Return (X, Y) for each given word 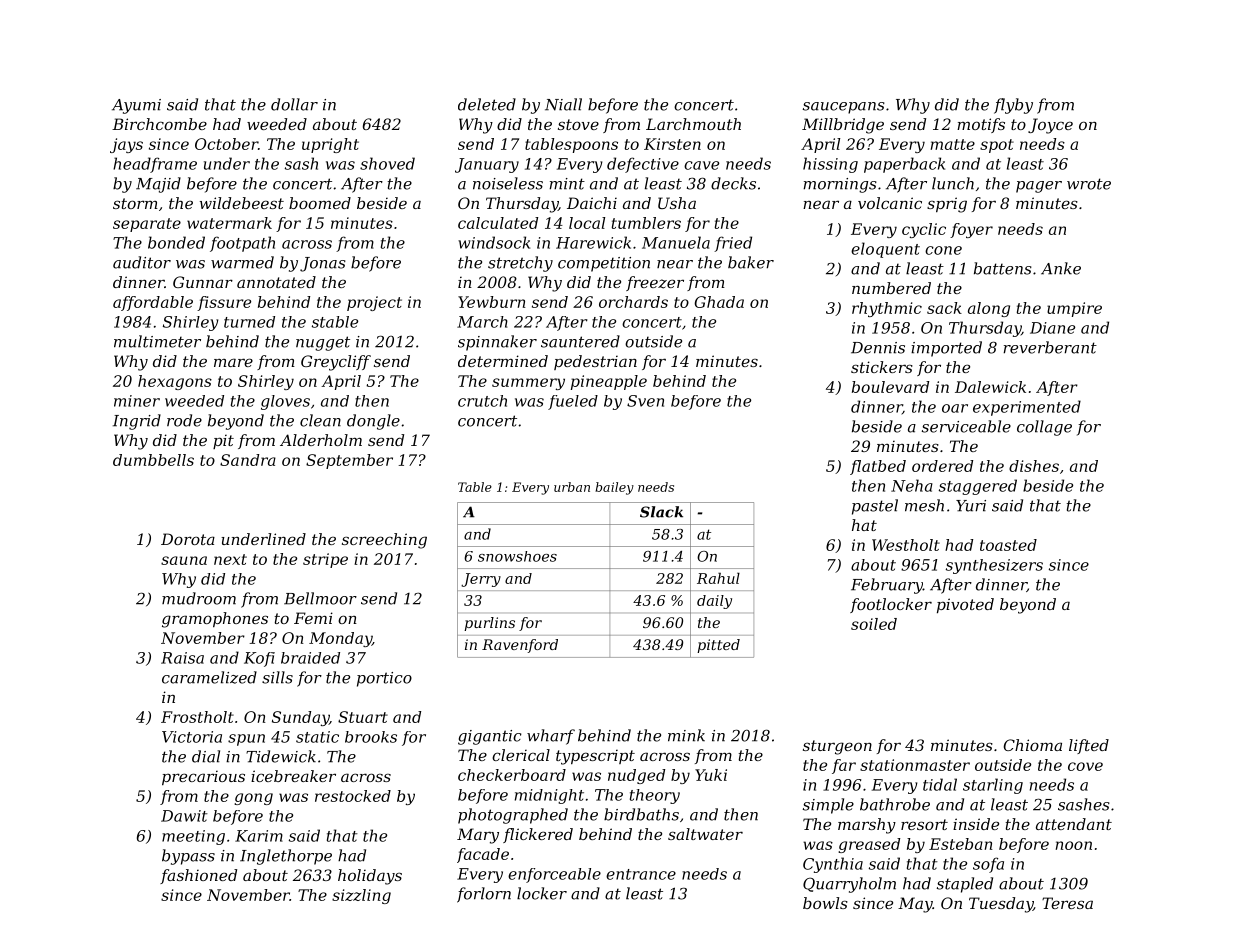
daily (714, 602)
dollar (294, 104)
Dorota (188, 539)
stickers (882, 367)
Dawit (184, 816)
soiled (874, 624)
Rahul (718, 578)
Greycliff (336, 363)
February (887, 586)
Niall (563, 104)
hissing (830, 165)
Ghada (719, 302)
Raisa (182, 658)
